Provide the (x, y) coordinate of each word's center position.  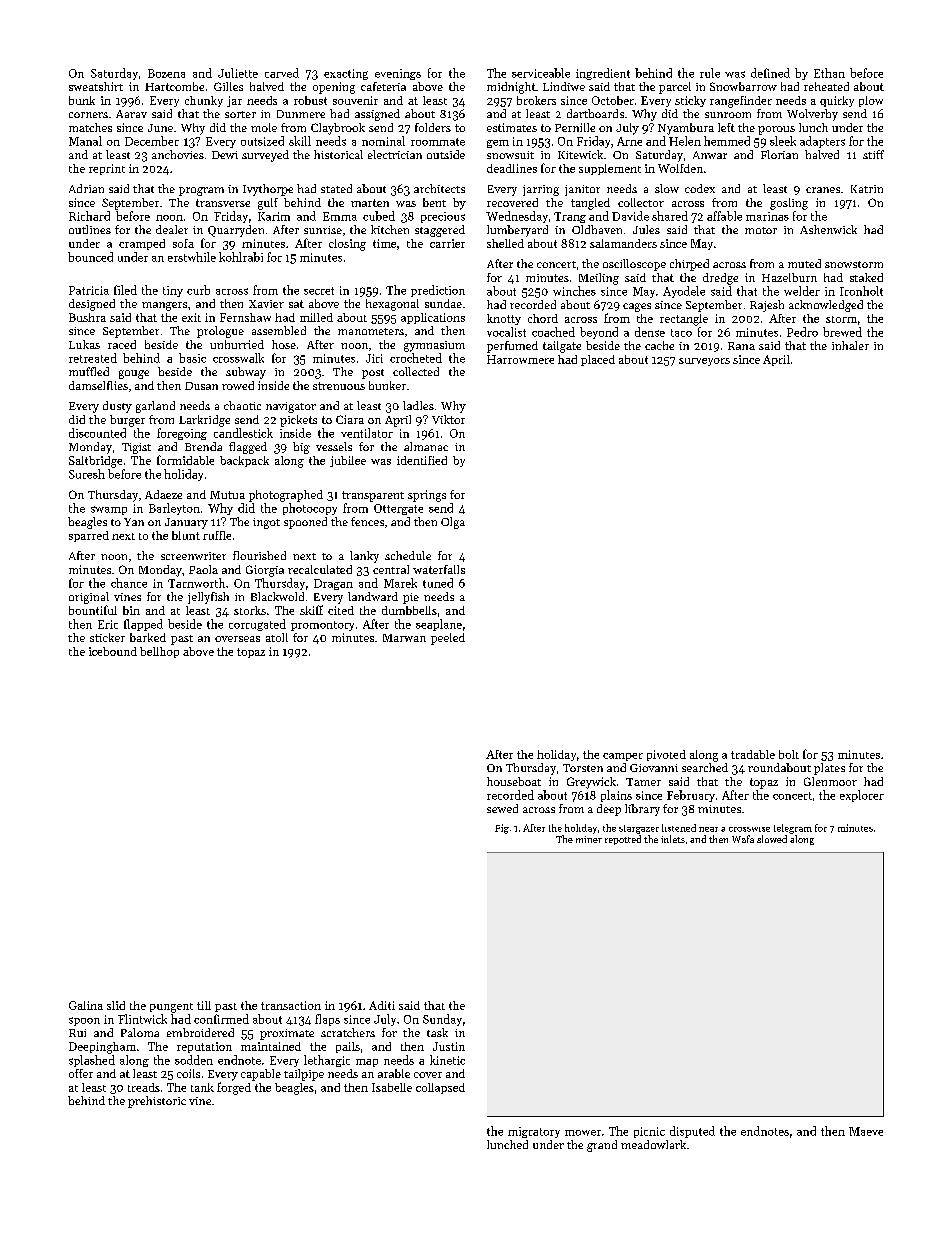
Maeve (866, 1131)
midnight (511, 88)
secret (319, 291)
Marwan (404, 638)
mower (583, 1133)
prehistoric (157, 1102)
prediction (438, 291)
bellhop (159, 652)
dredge (720, 279)
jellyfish (208, 598)
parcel (675, 88)
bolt (789, 754)
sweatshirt (96, 86)
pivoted (666, 755)
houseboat (514, 781)
